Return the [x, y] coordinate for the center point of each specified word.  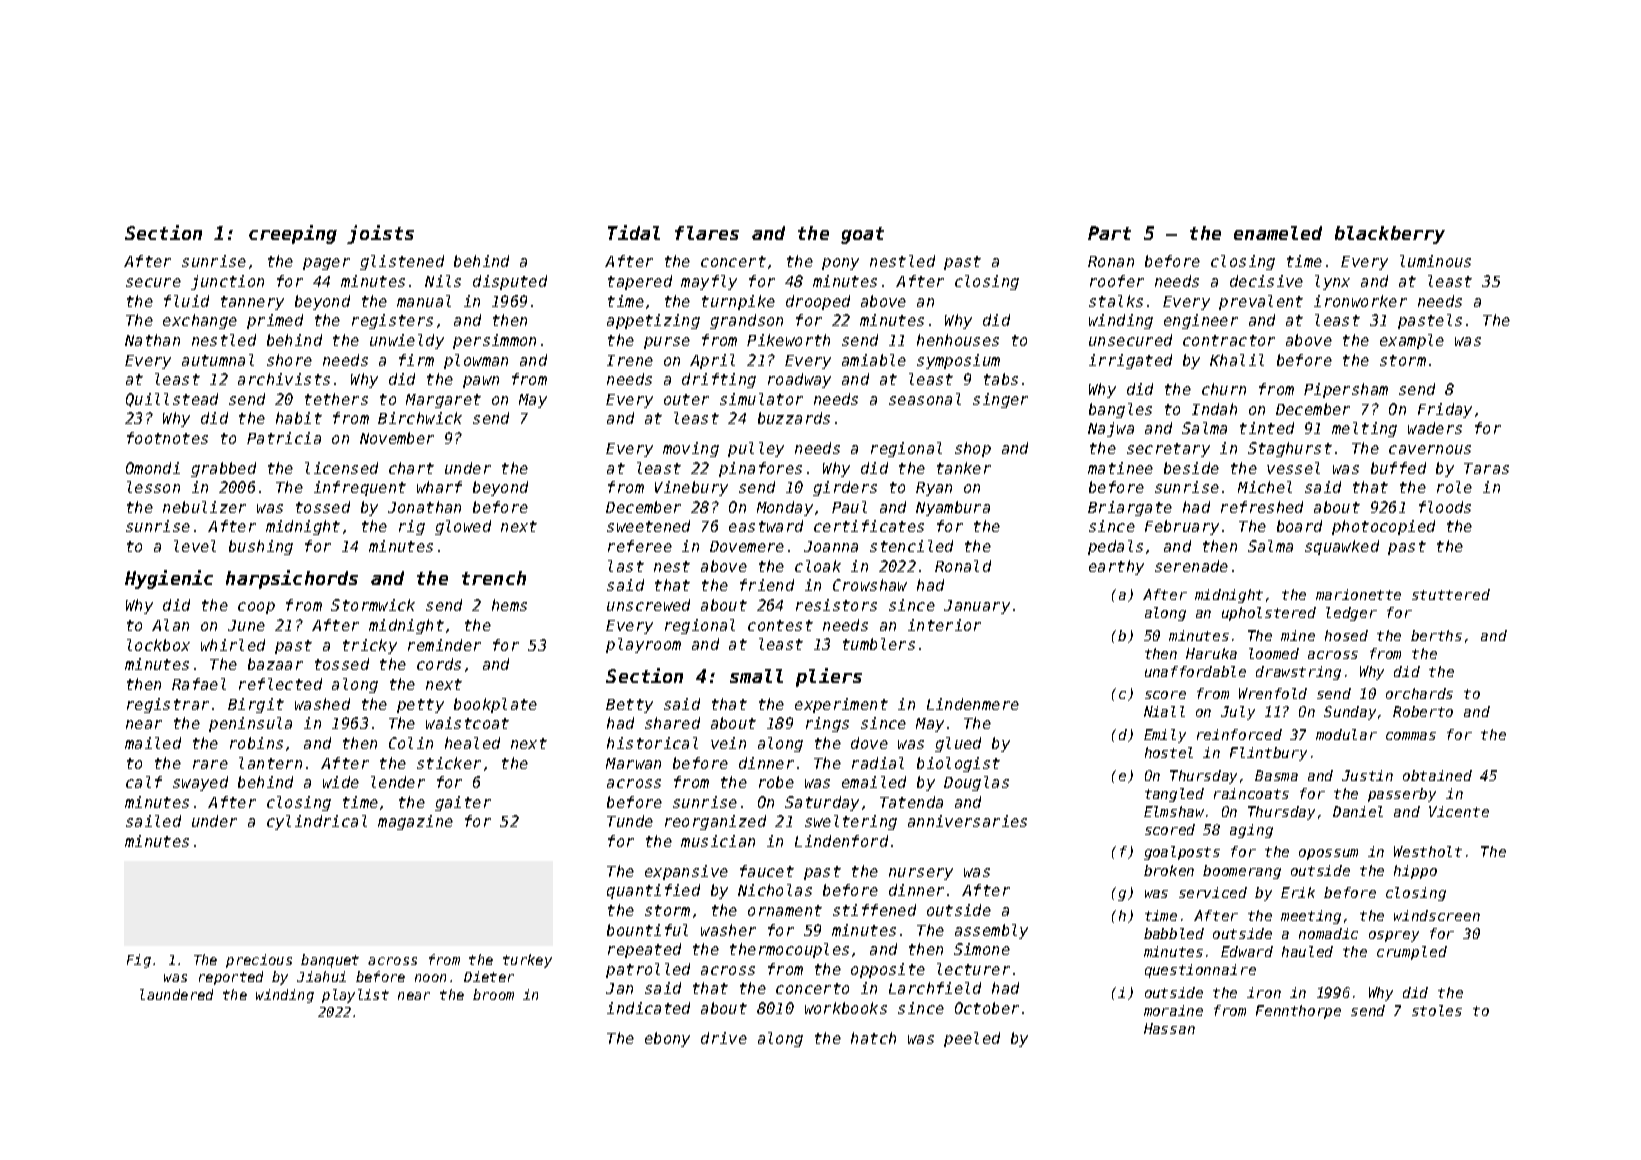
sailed [153, 821]
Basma [1276, 775]
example [1412, 341]
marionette [1358, 594]
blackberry [1390, 235]
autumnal [218, 360]
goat [862, 235]
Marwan [633, 763]
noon [430, 978]
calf [144, 782]
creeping [293, 234]
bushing [261, 547]
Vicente [1459, 811]
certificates [869, 526]
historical [652, 743]
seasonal [925, 399]
